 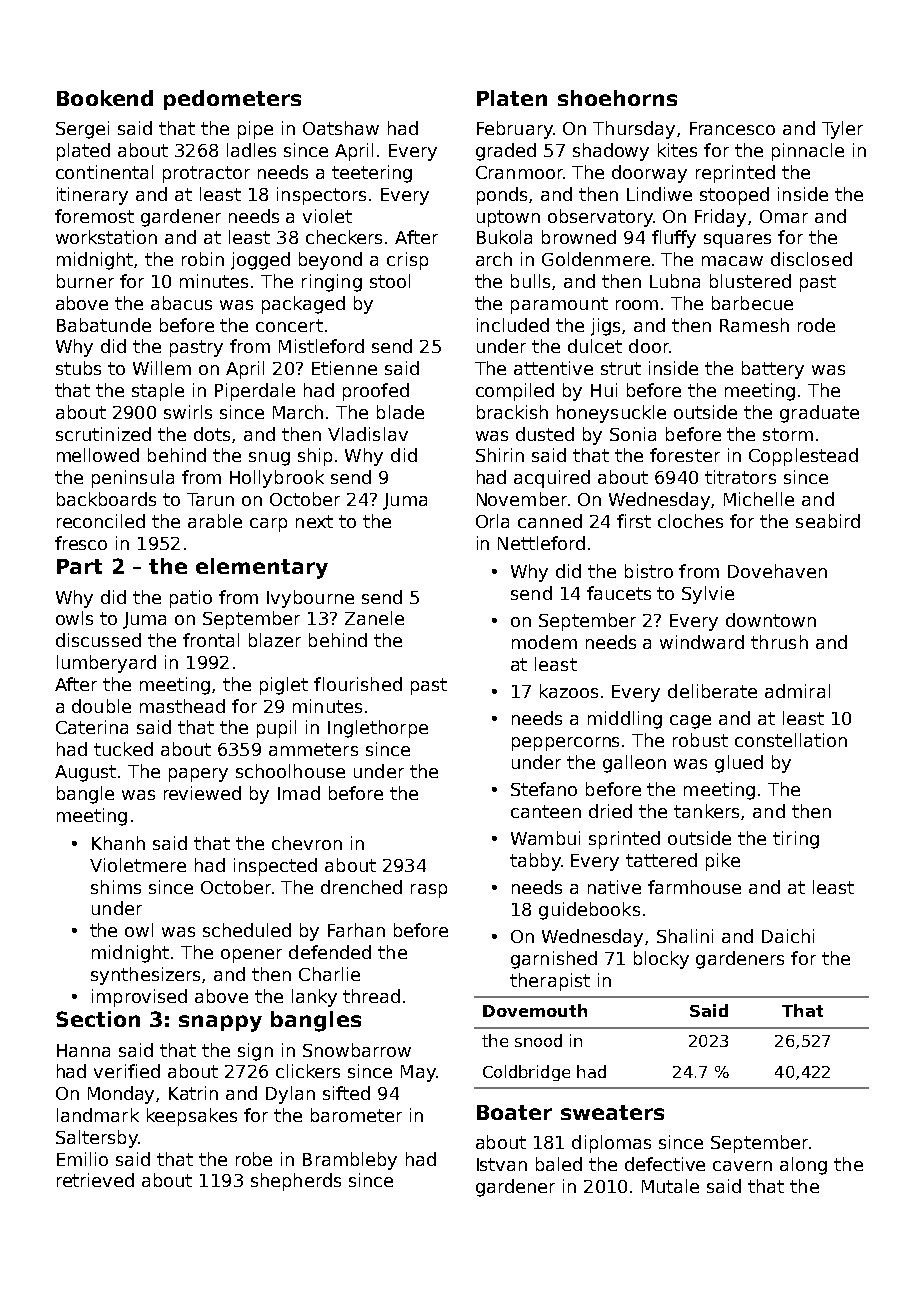 I want to click on swirls, so click(x=188, y=412).
